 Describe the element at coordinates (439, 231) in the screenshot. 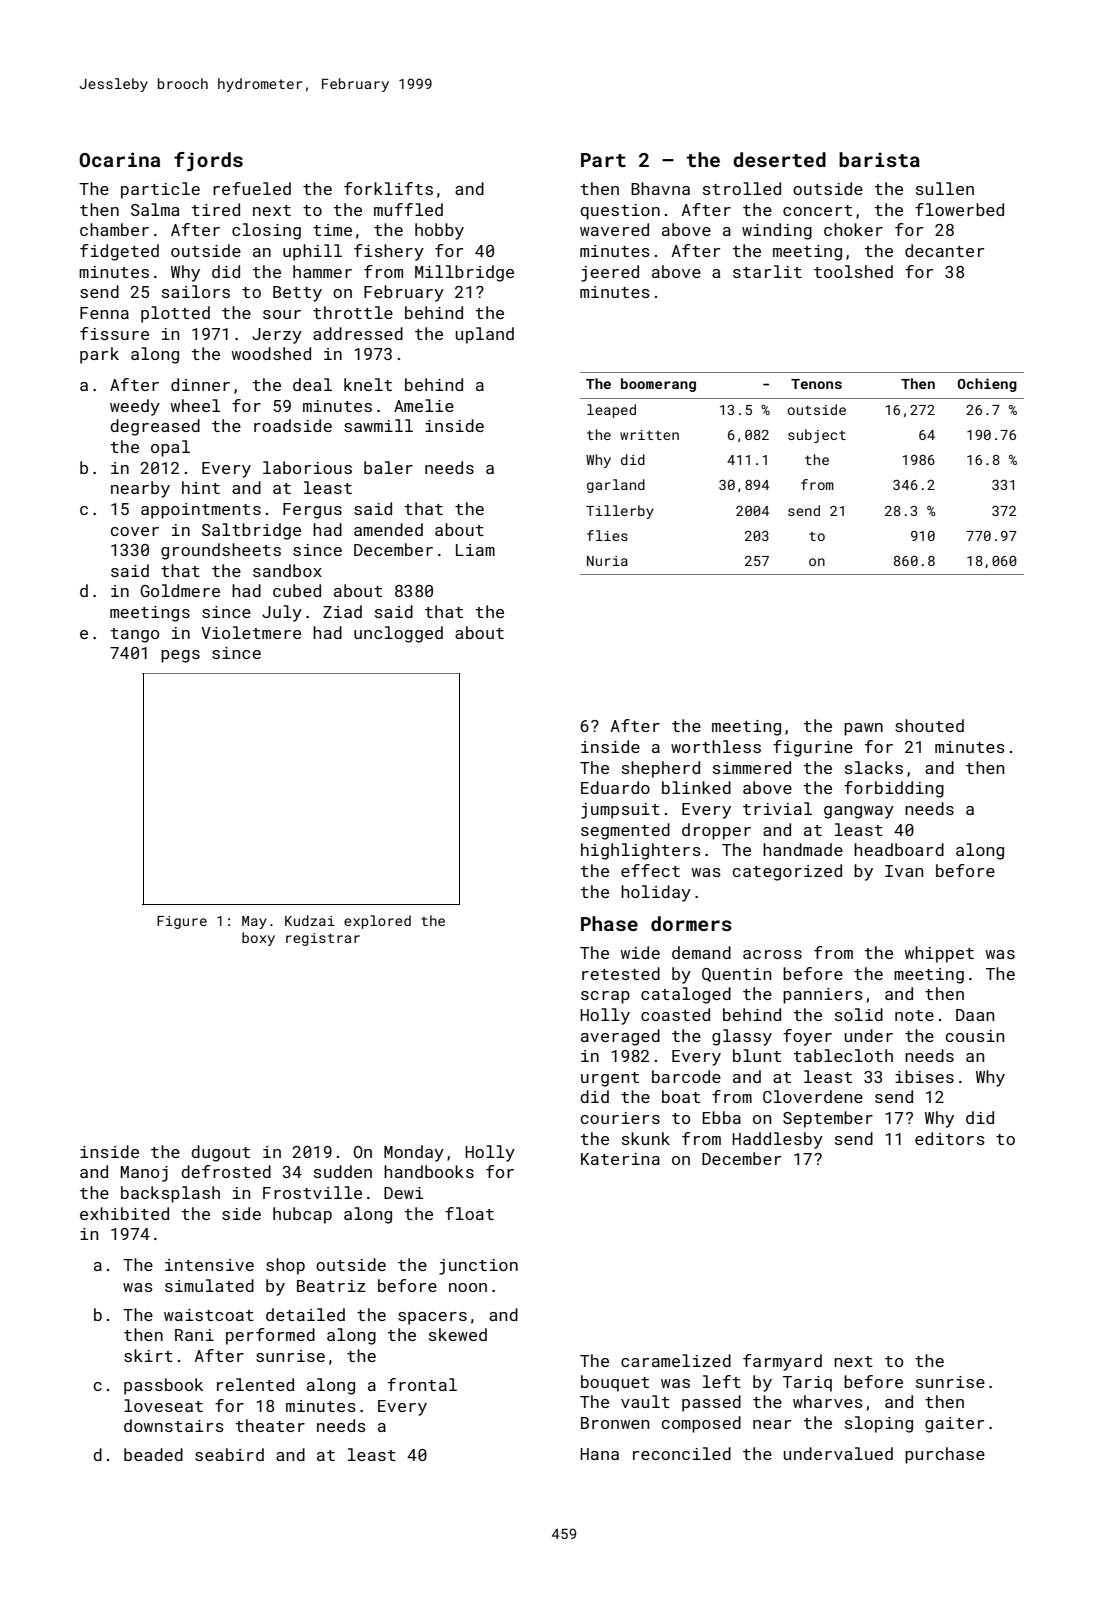

I see `hobby` at that location.
